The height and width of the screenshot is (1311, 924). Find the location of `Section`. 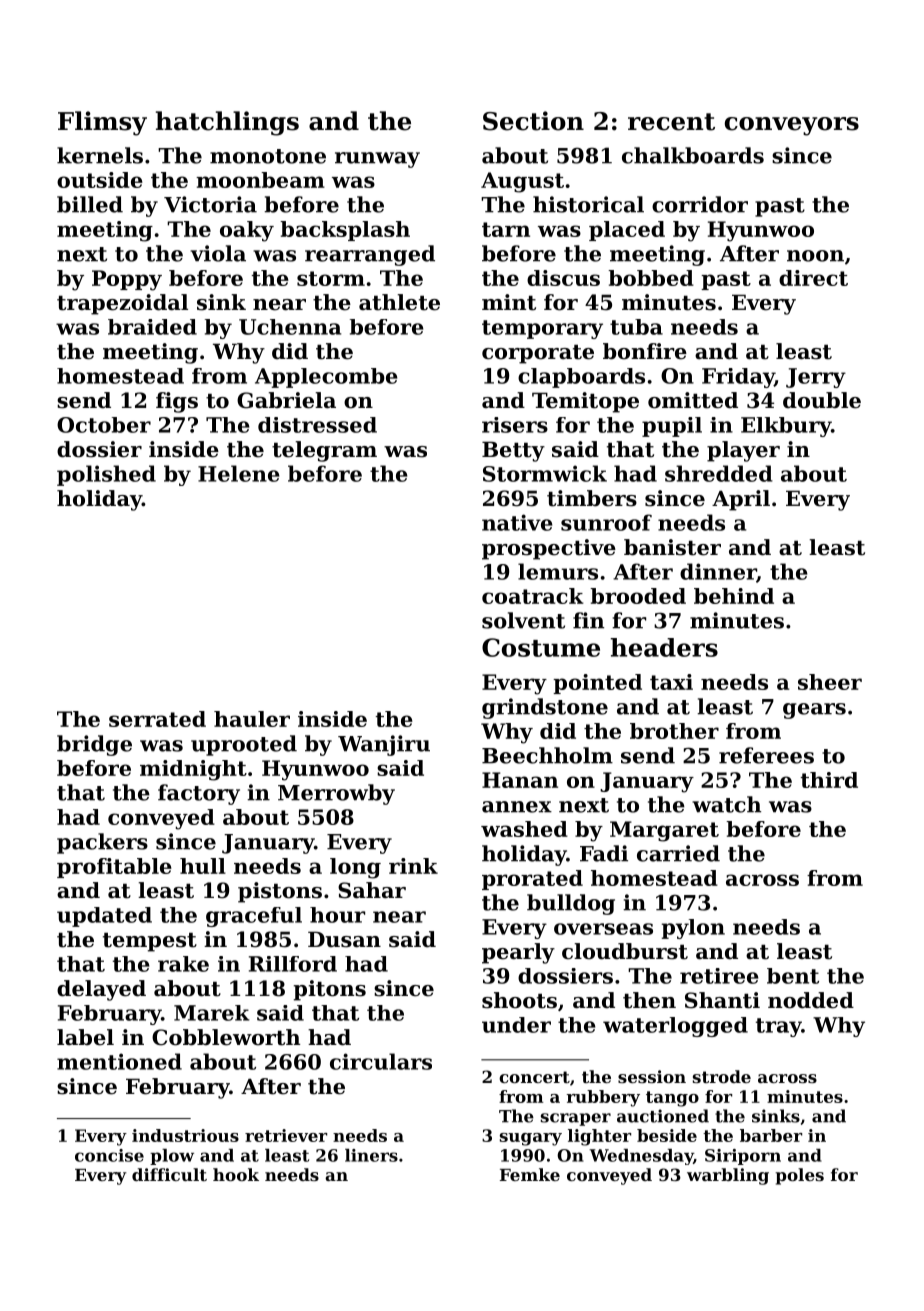

Section is located at coordinates (533, 121).
